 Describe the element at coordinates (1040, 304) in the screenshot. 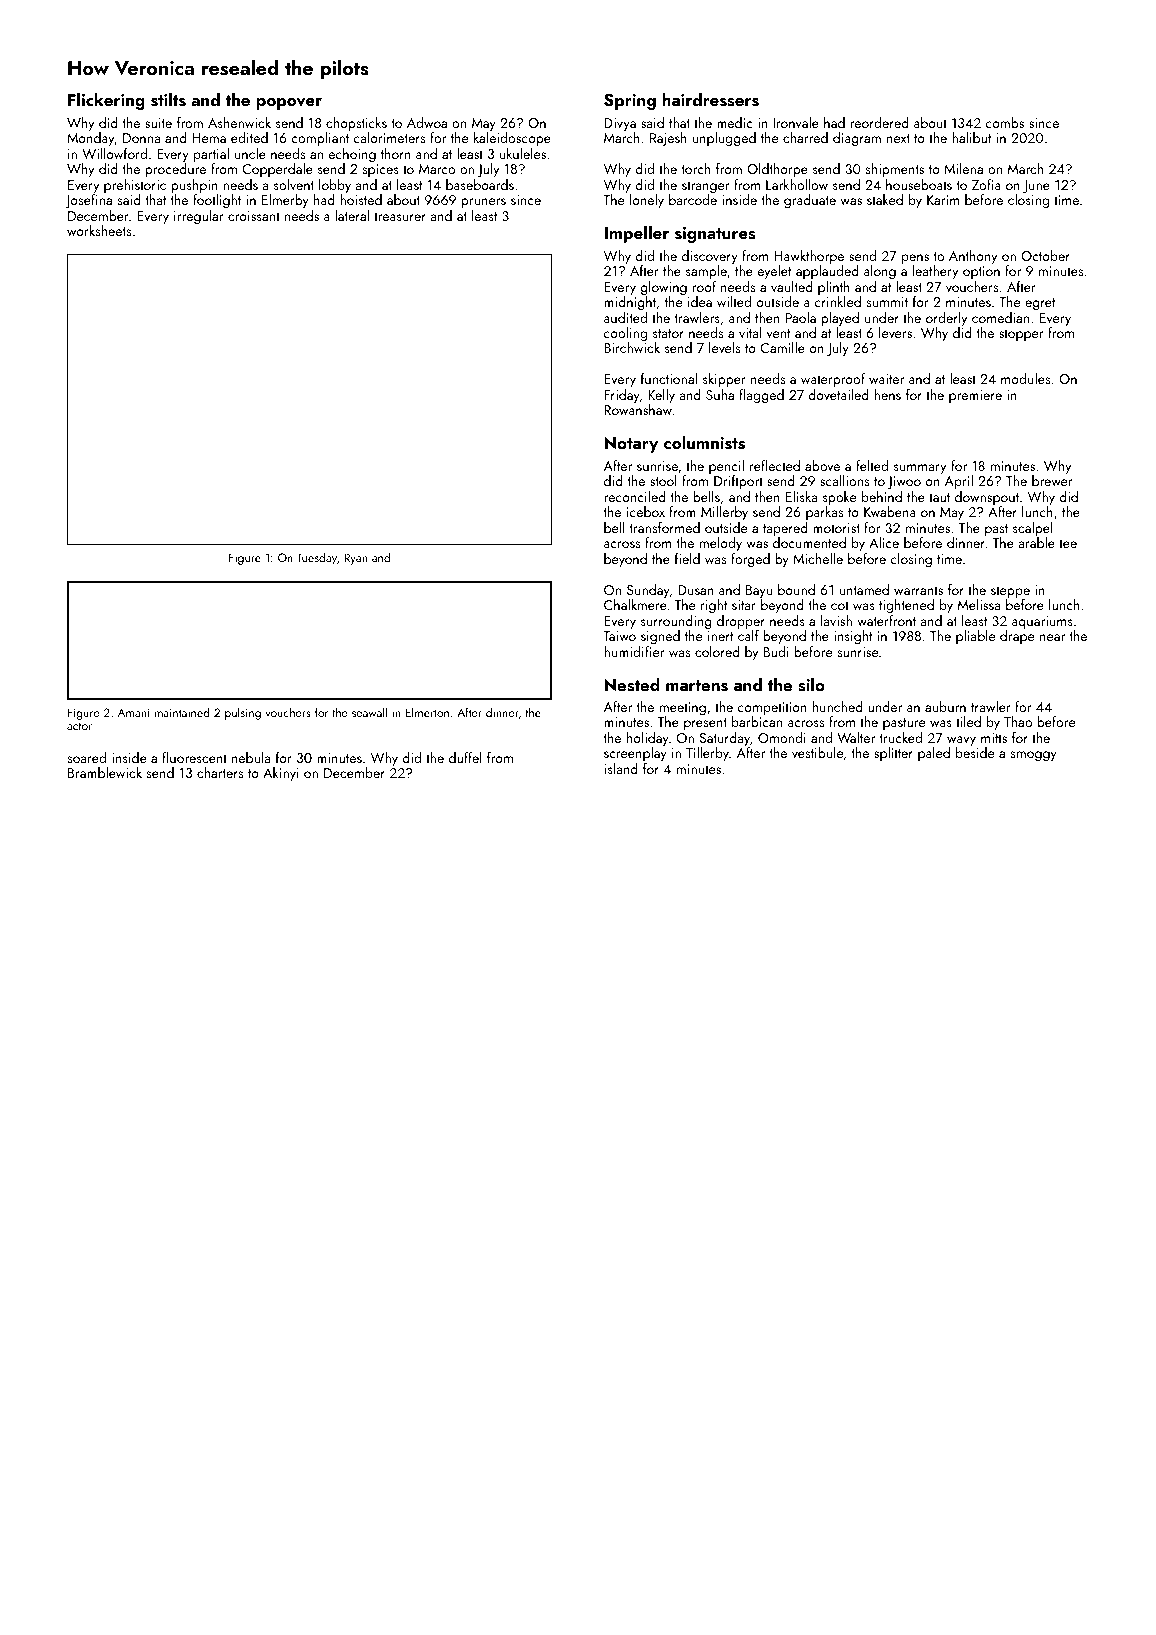

I see `egret` at that location.
